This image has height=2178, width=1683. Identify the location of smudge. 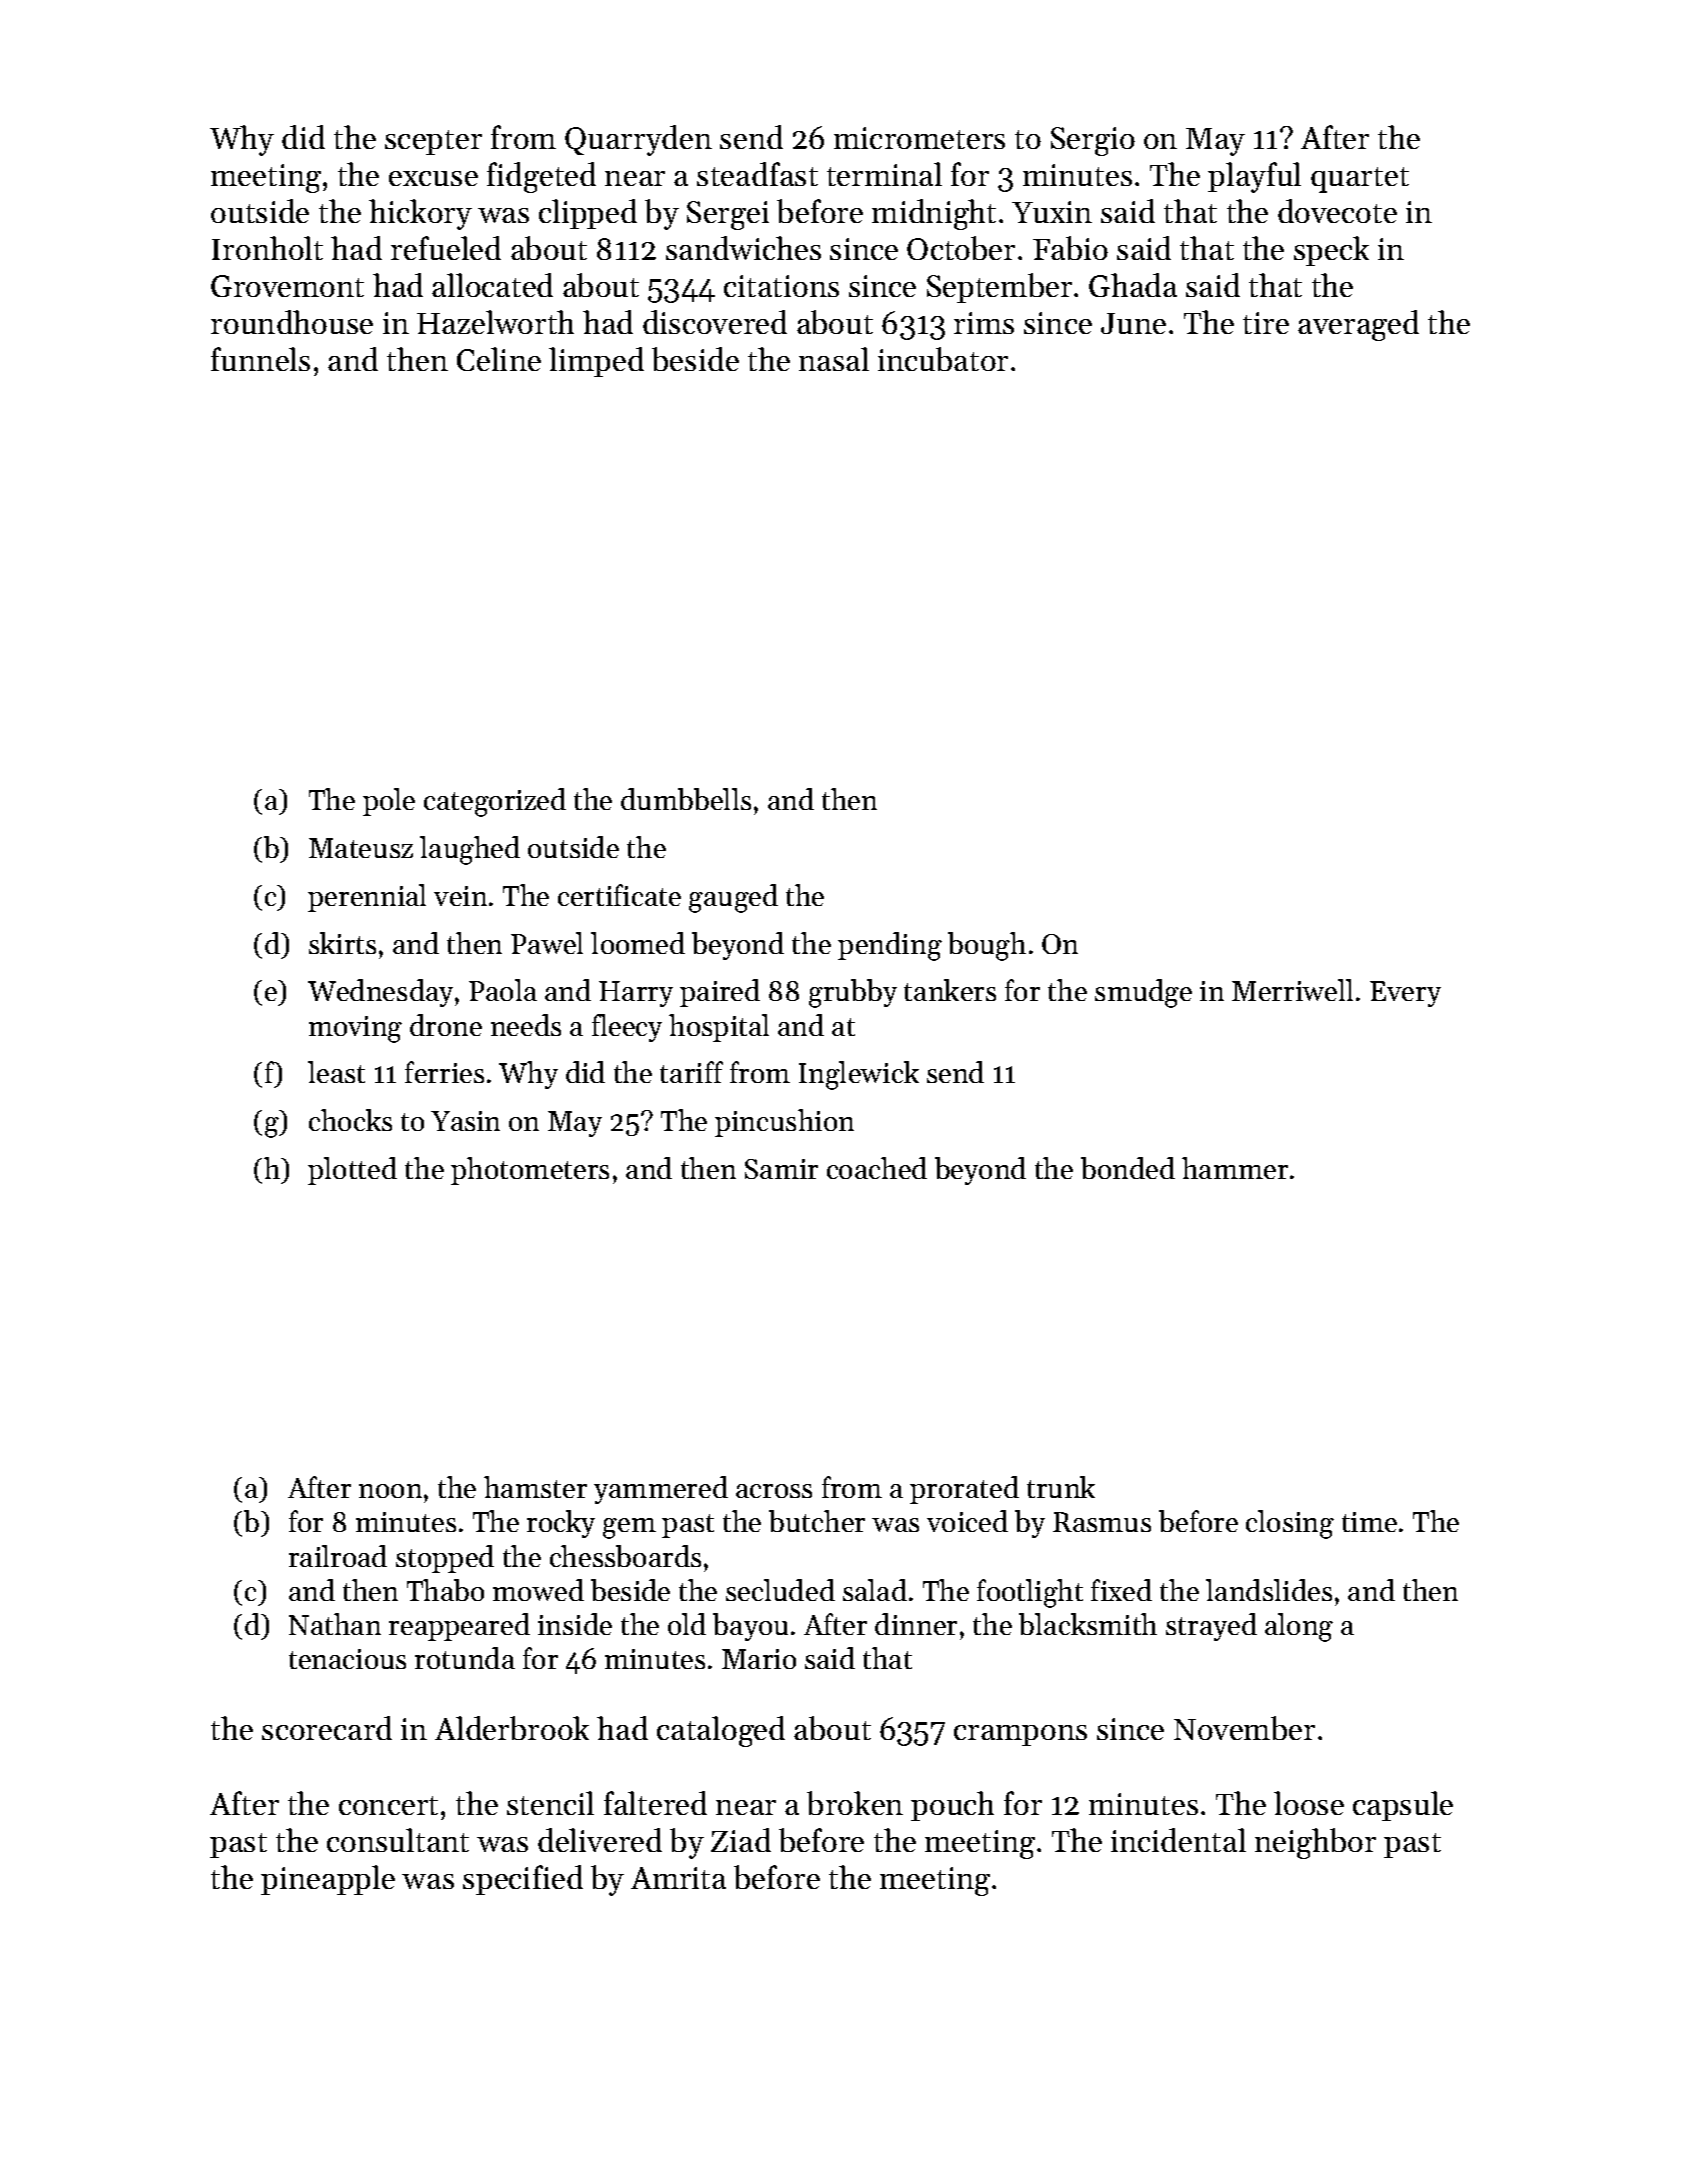
(1143, 993).
